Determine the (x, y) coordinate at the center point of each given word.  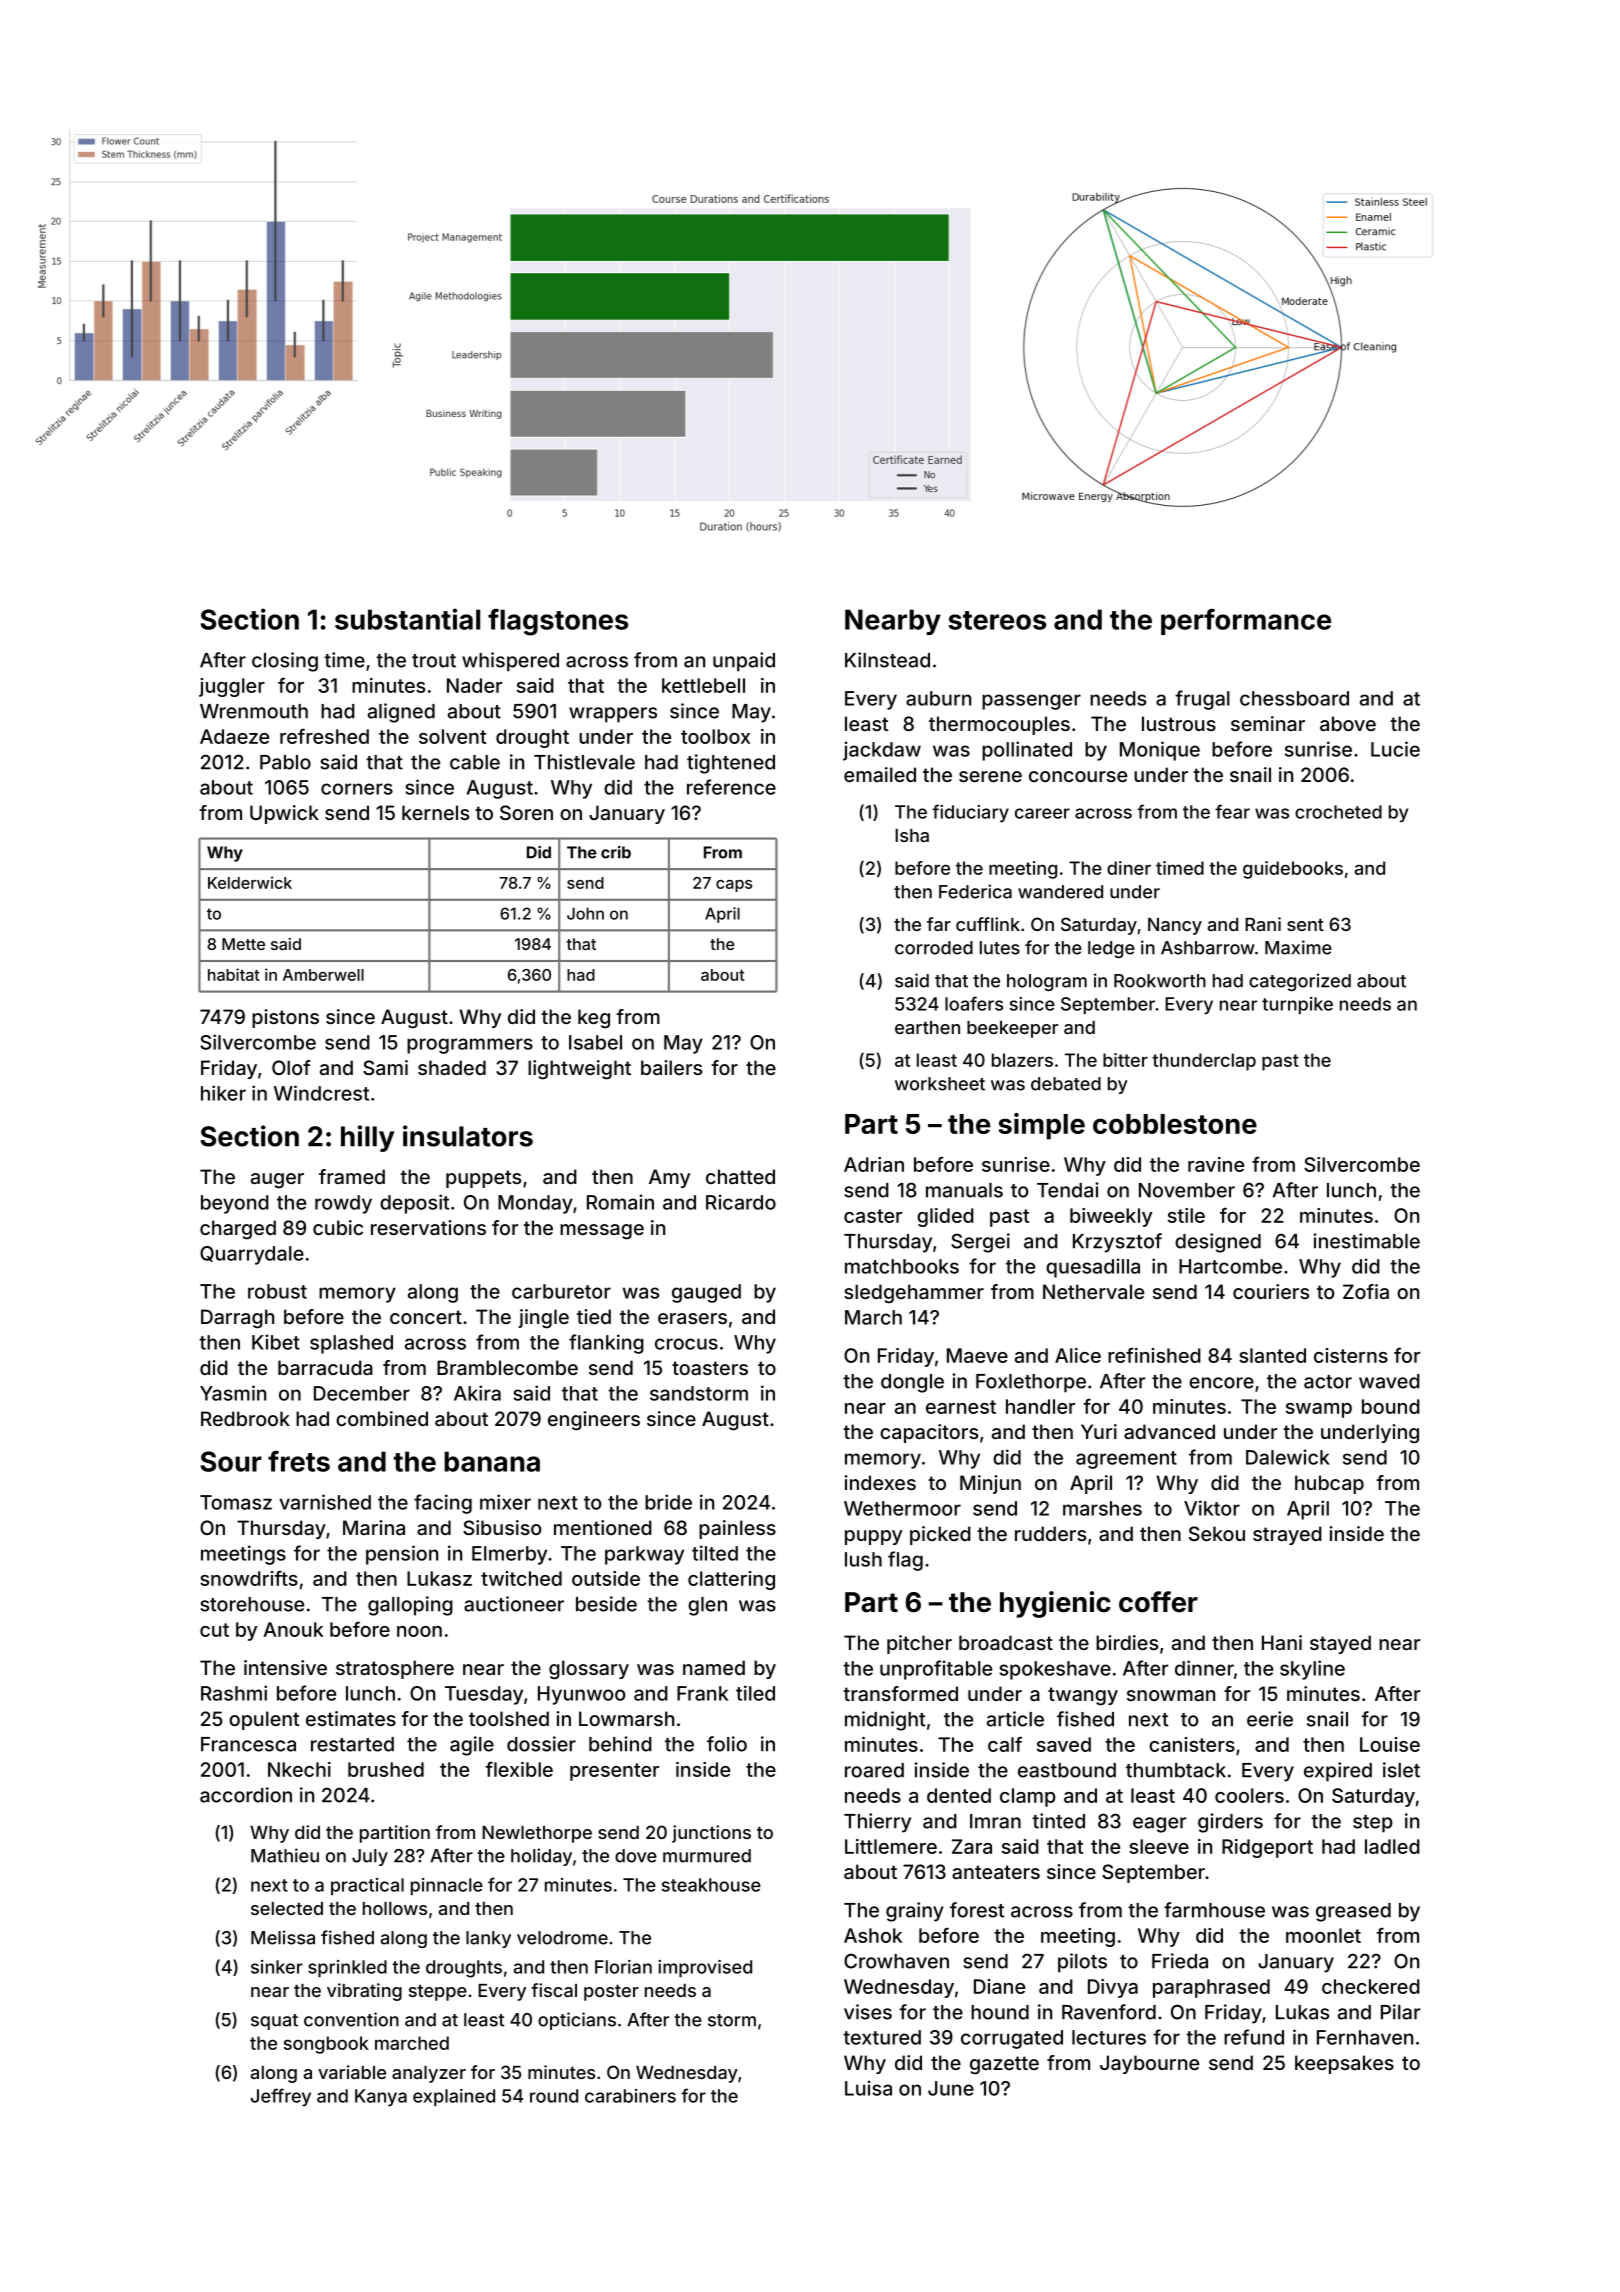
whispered (510, 662)
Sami (385, 1067)
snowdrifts (249, 1578)
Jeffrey (281, 2097)
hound (1000, 2012)
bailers (671, 1067)
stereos (997, 620)
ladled (1392, 1846)
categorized (1300, 982)
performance (1246, 622)
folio (727, 1744)
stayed (1340, 1644)
